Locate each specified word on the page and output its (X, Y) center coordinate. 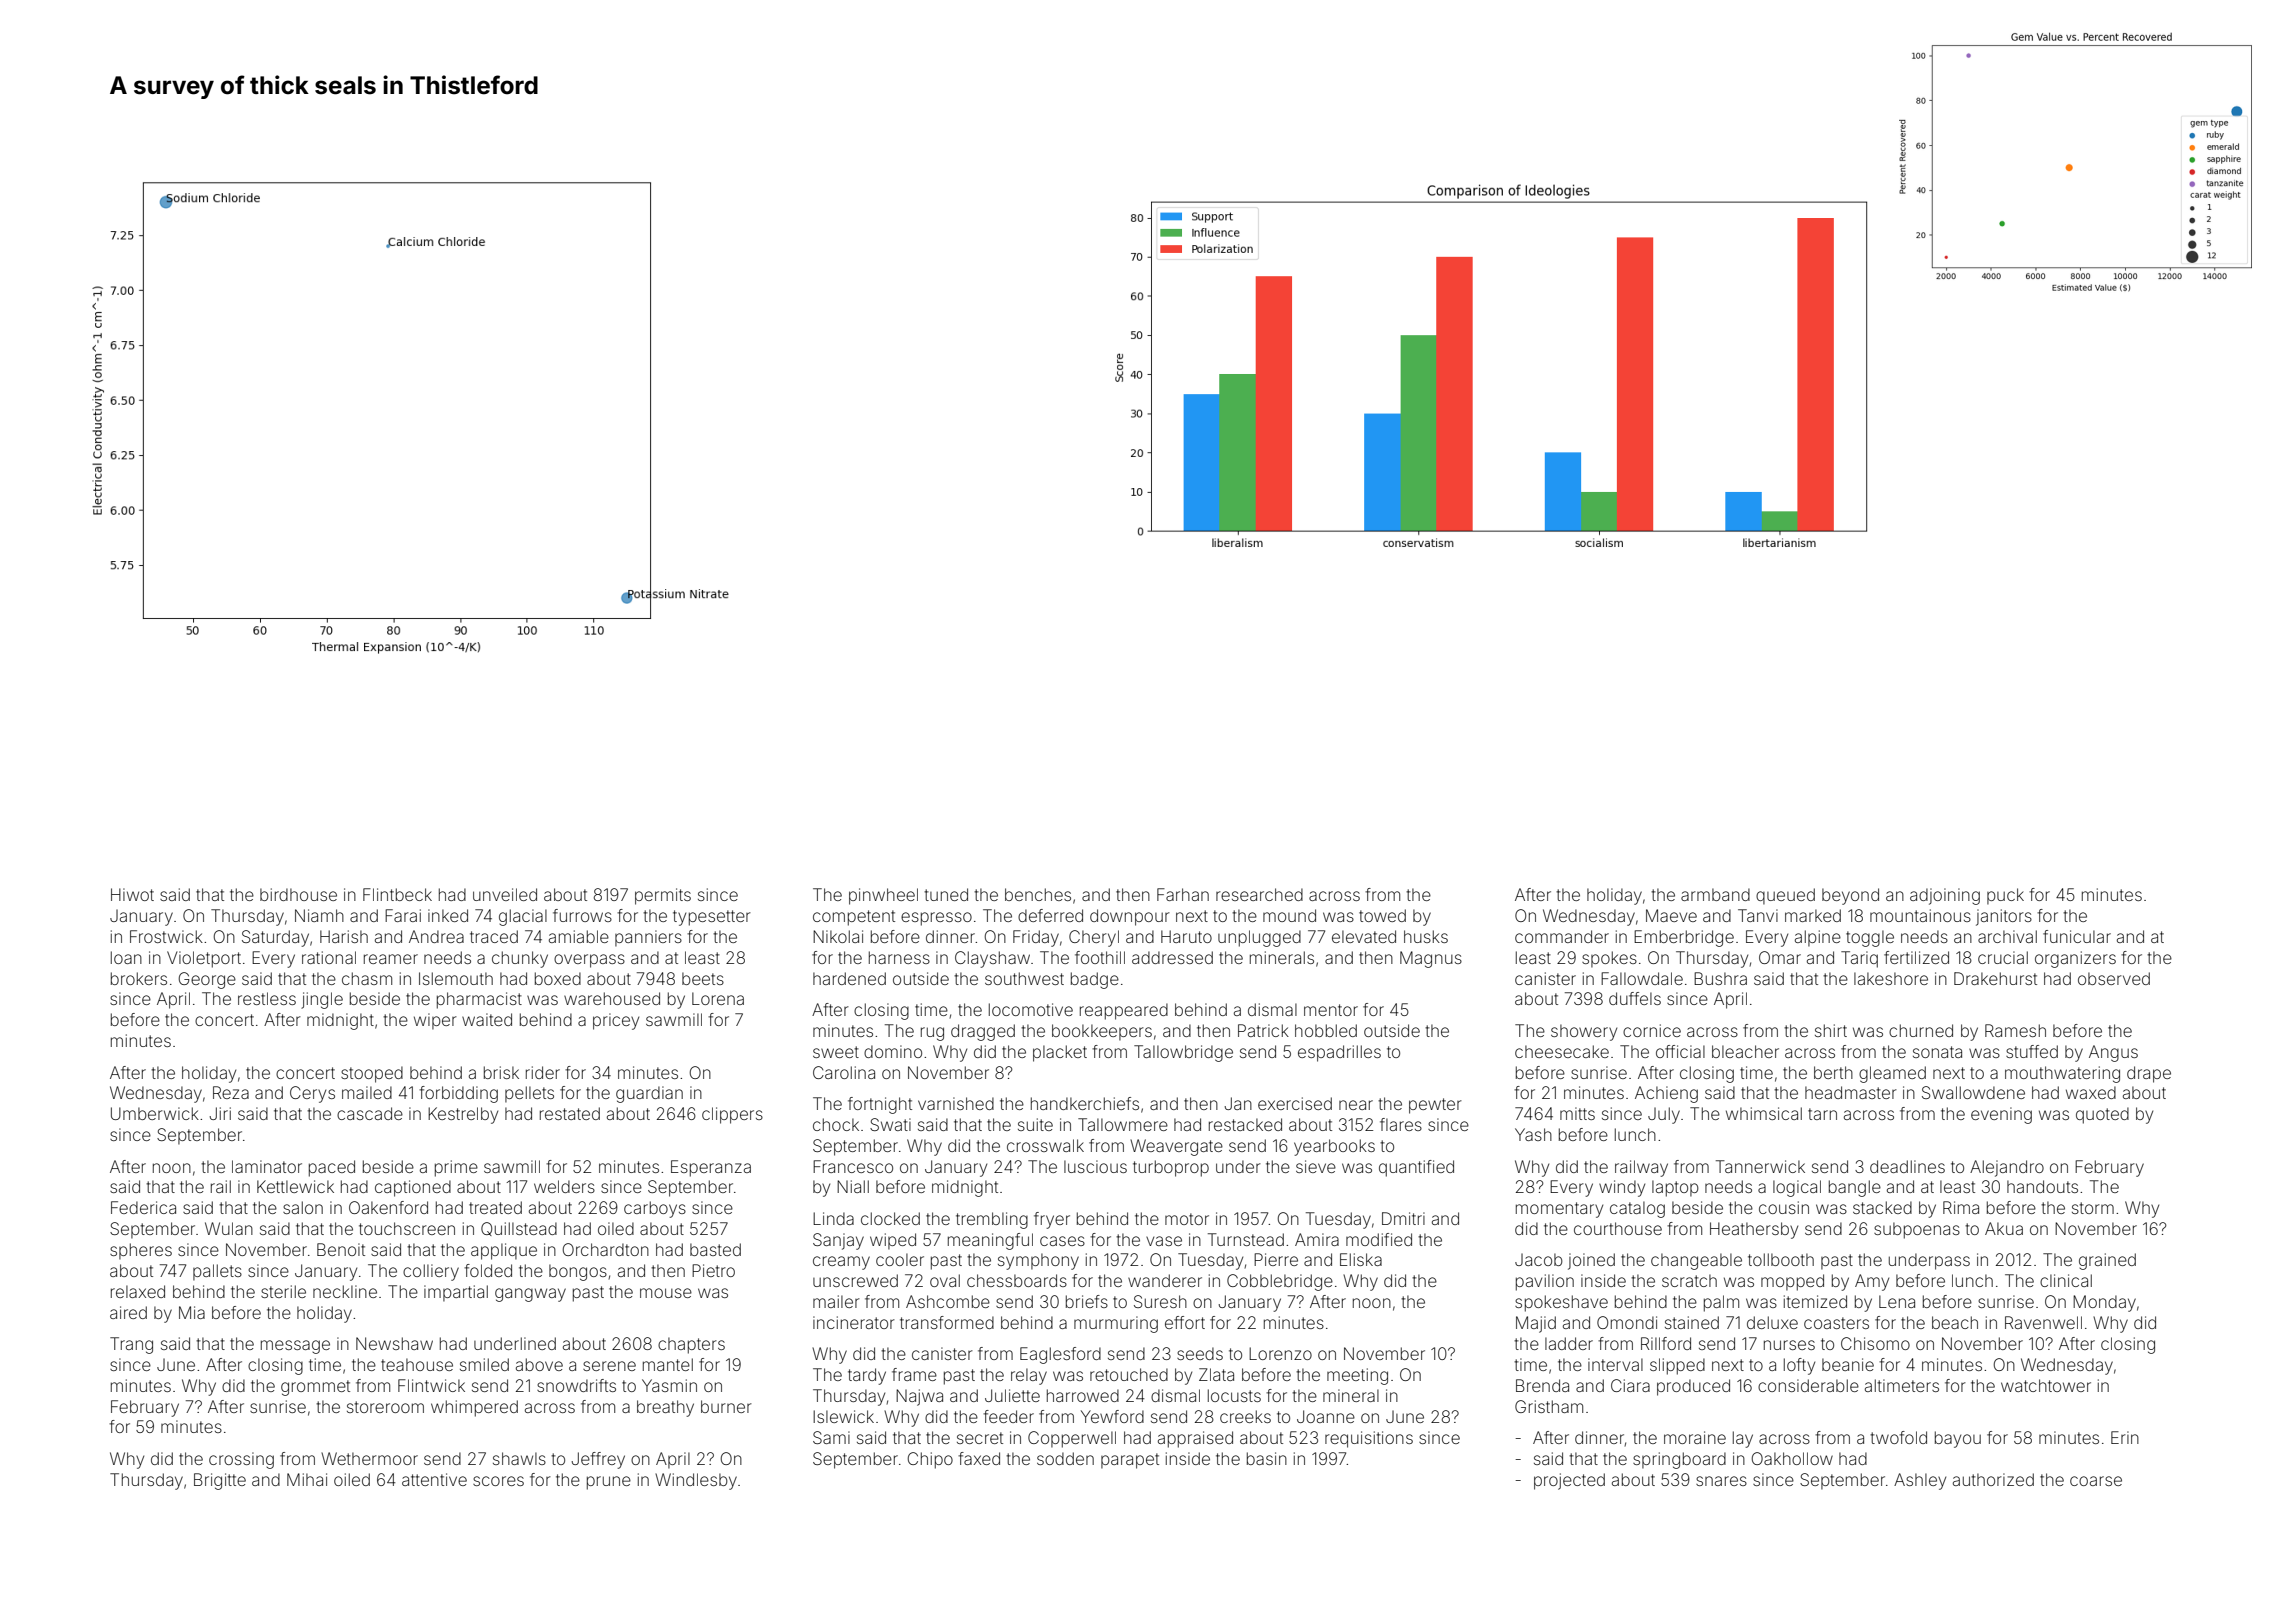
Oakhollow (1792, 1458)
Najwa (919, 1397)
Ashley (1920, 1481)
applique (504, 1251)
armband (1715, 894)
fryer (1052, 1220)
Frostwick (166, 936)
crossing (241, 1460)
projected (1569, 1481)
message (295, 1347)
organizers (2075, 959)
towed (1382, 915)
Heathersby (1754, 1230)
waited (487, 1019)
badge (1095, 980)
